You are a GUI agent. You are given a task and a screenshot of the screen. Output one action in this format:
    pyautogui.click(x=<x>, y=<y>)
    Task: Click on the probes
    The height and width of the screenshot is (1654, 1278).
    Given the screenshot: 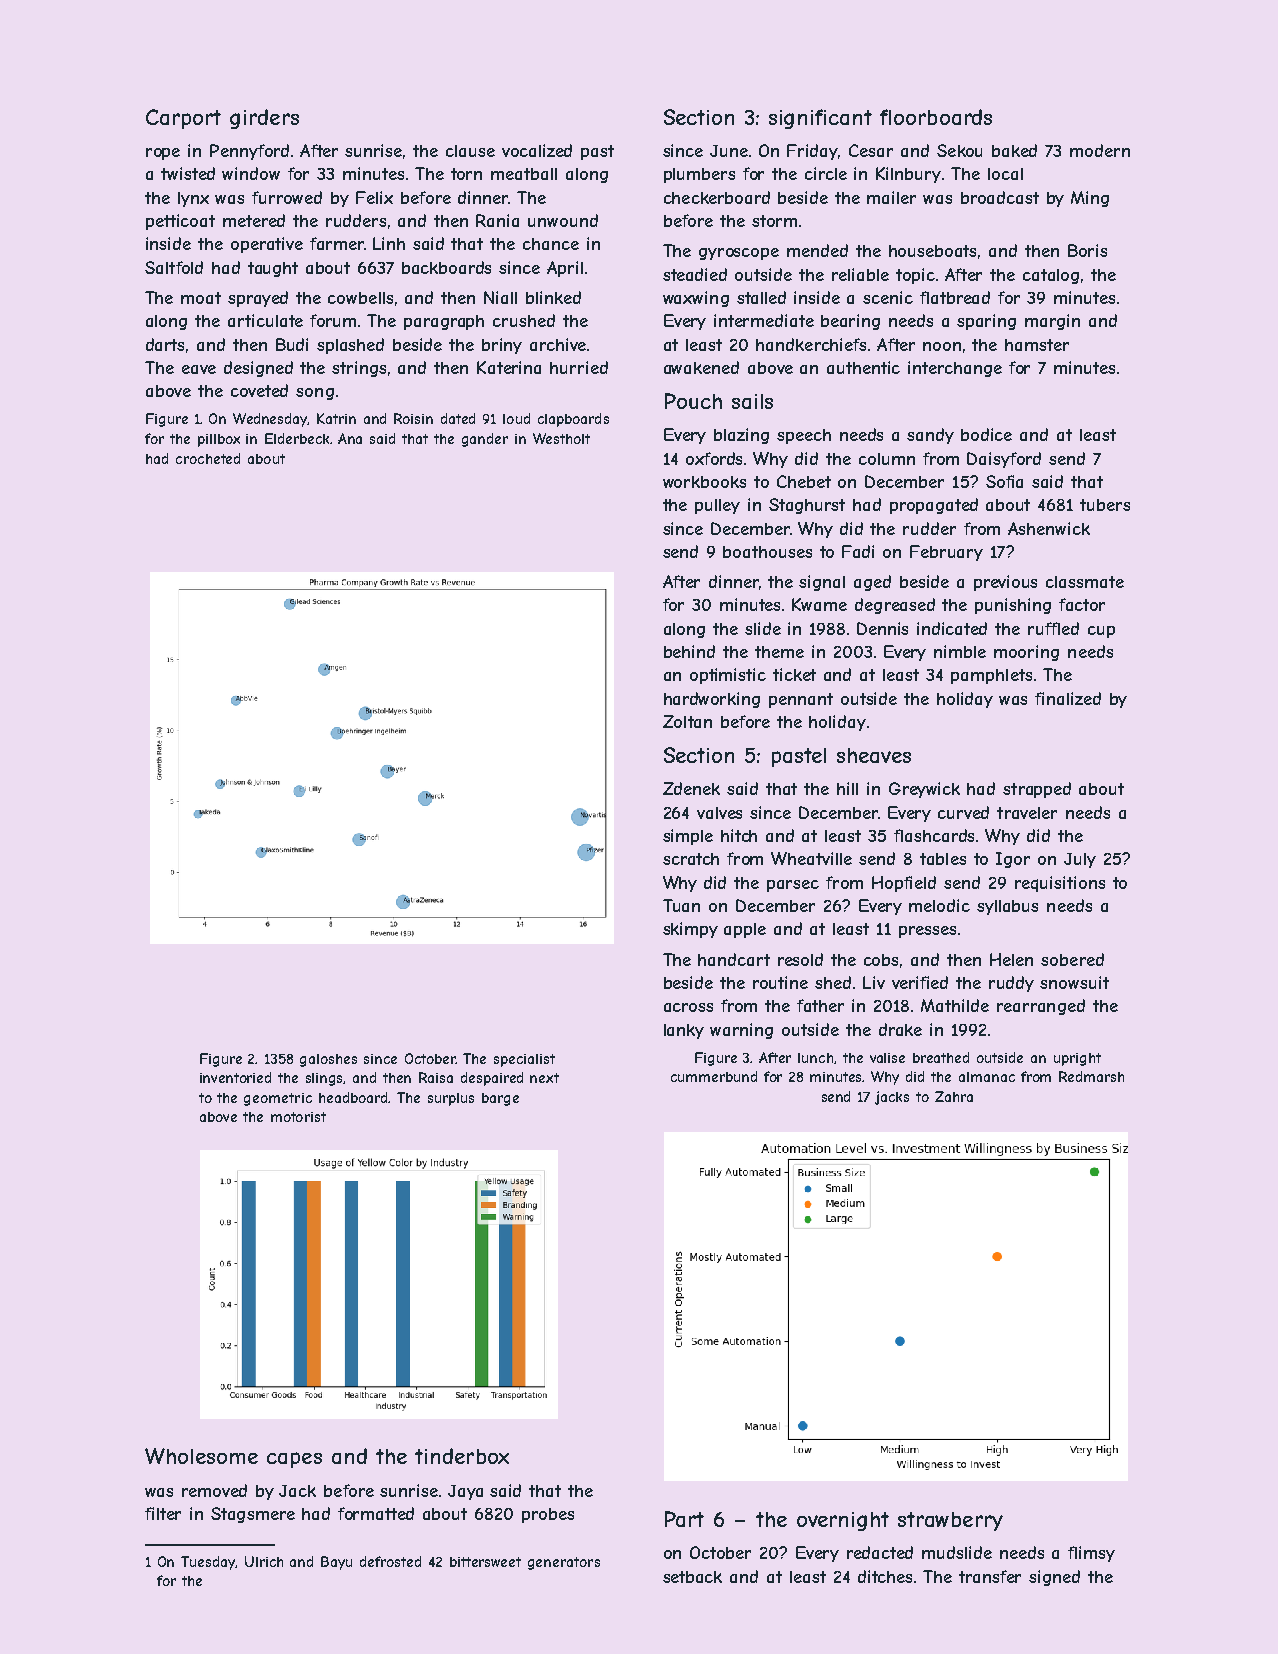 What is the action you would take?
    pyautogui.click(x=548, y=1515)
